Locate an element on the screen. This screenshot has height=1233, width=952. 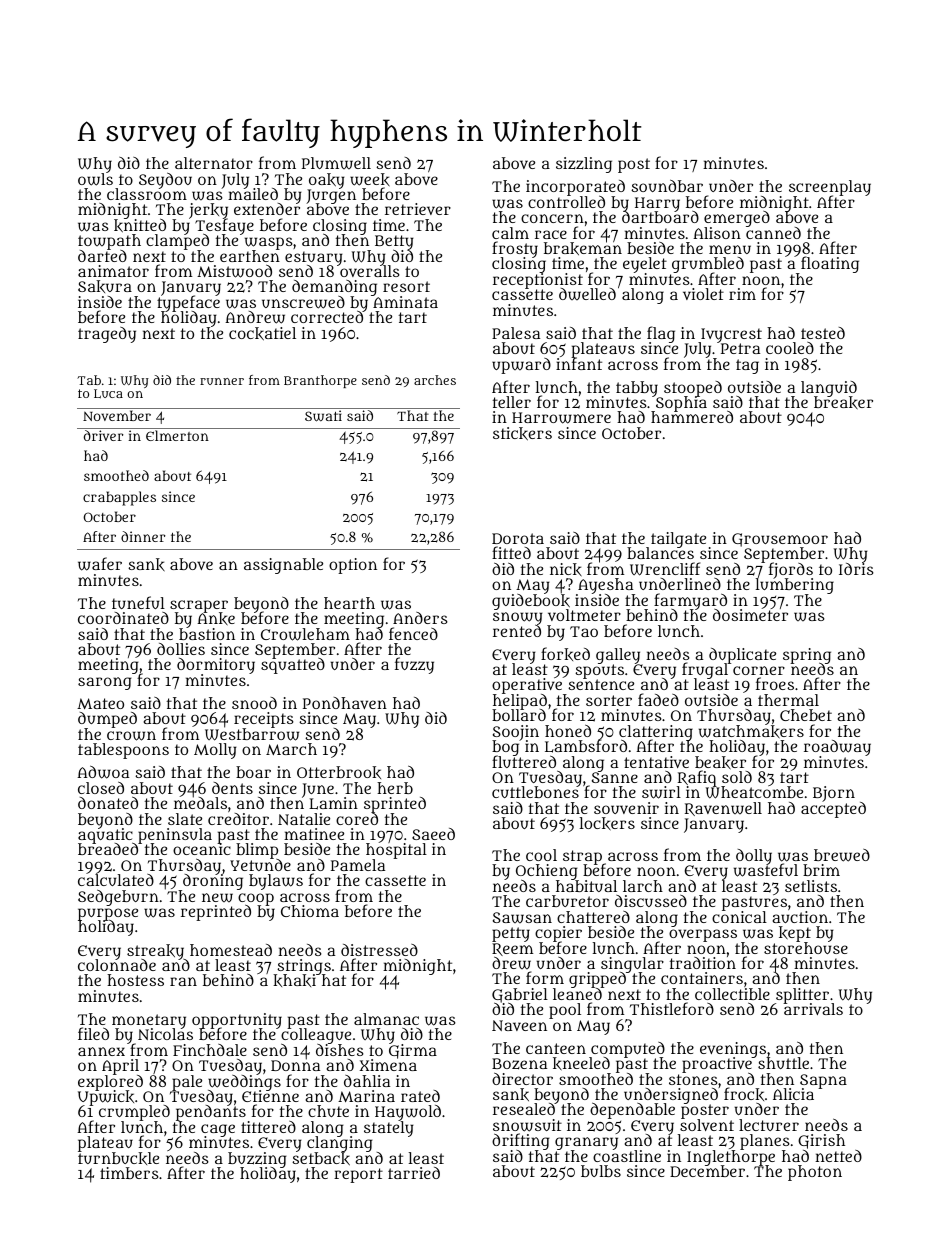
upward is located at coordinates (521, 366).
